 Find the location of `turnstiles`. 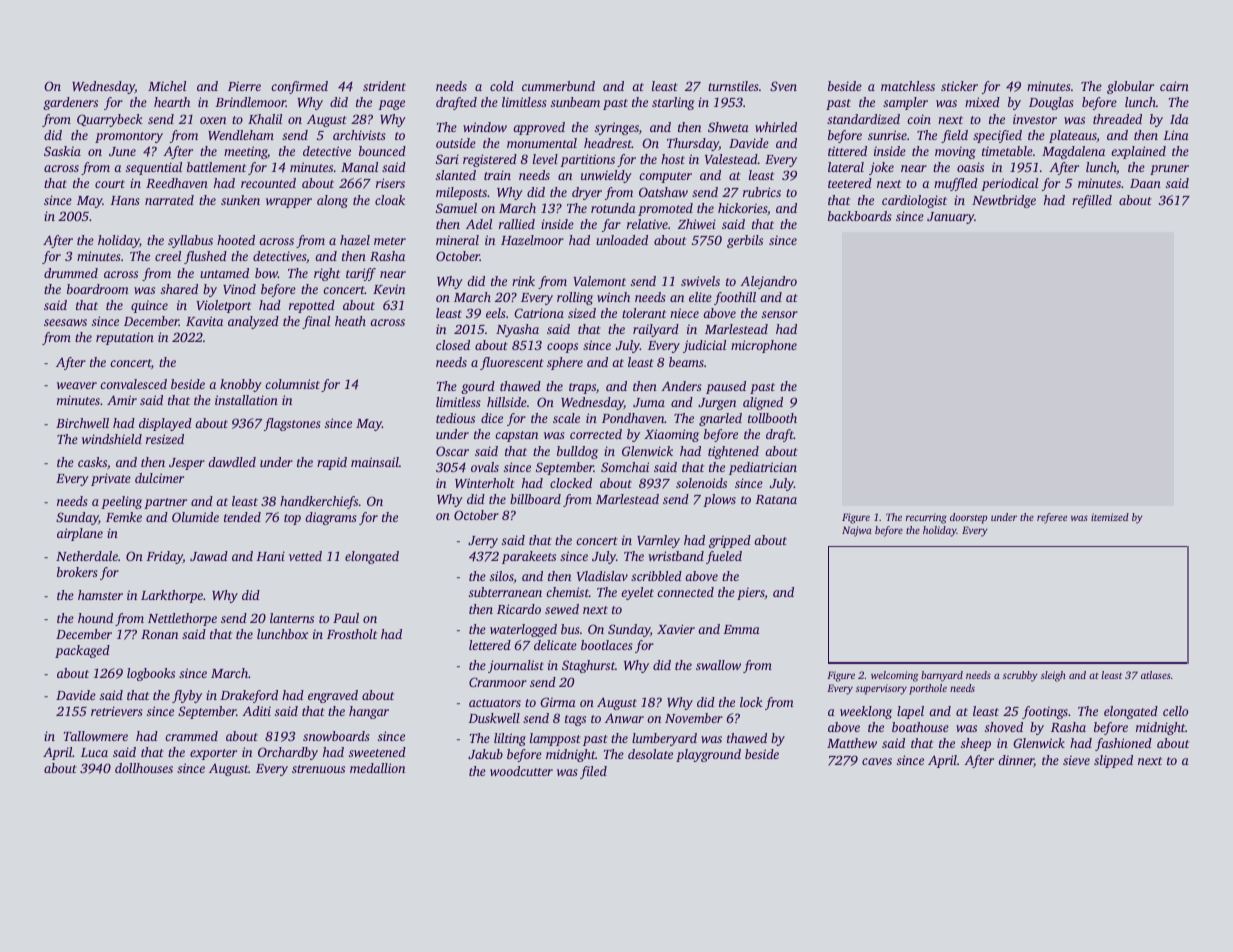

turnstiles is located at coordinates (733, 86).
